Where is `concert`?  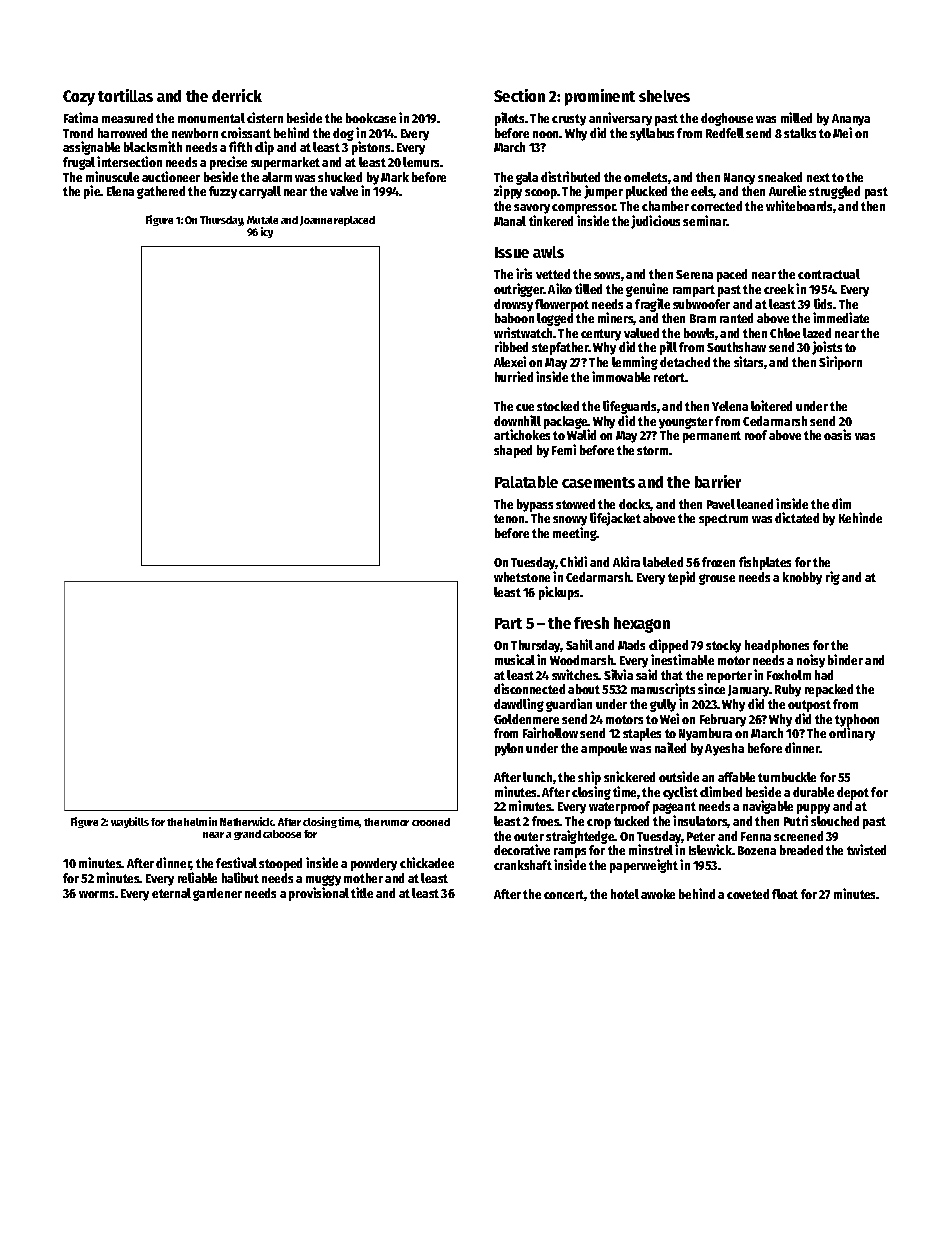
concert is located at coordinates (564, 895).
